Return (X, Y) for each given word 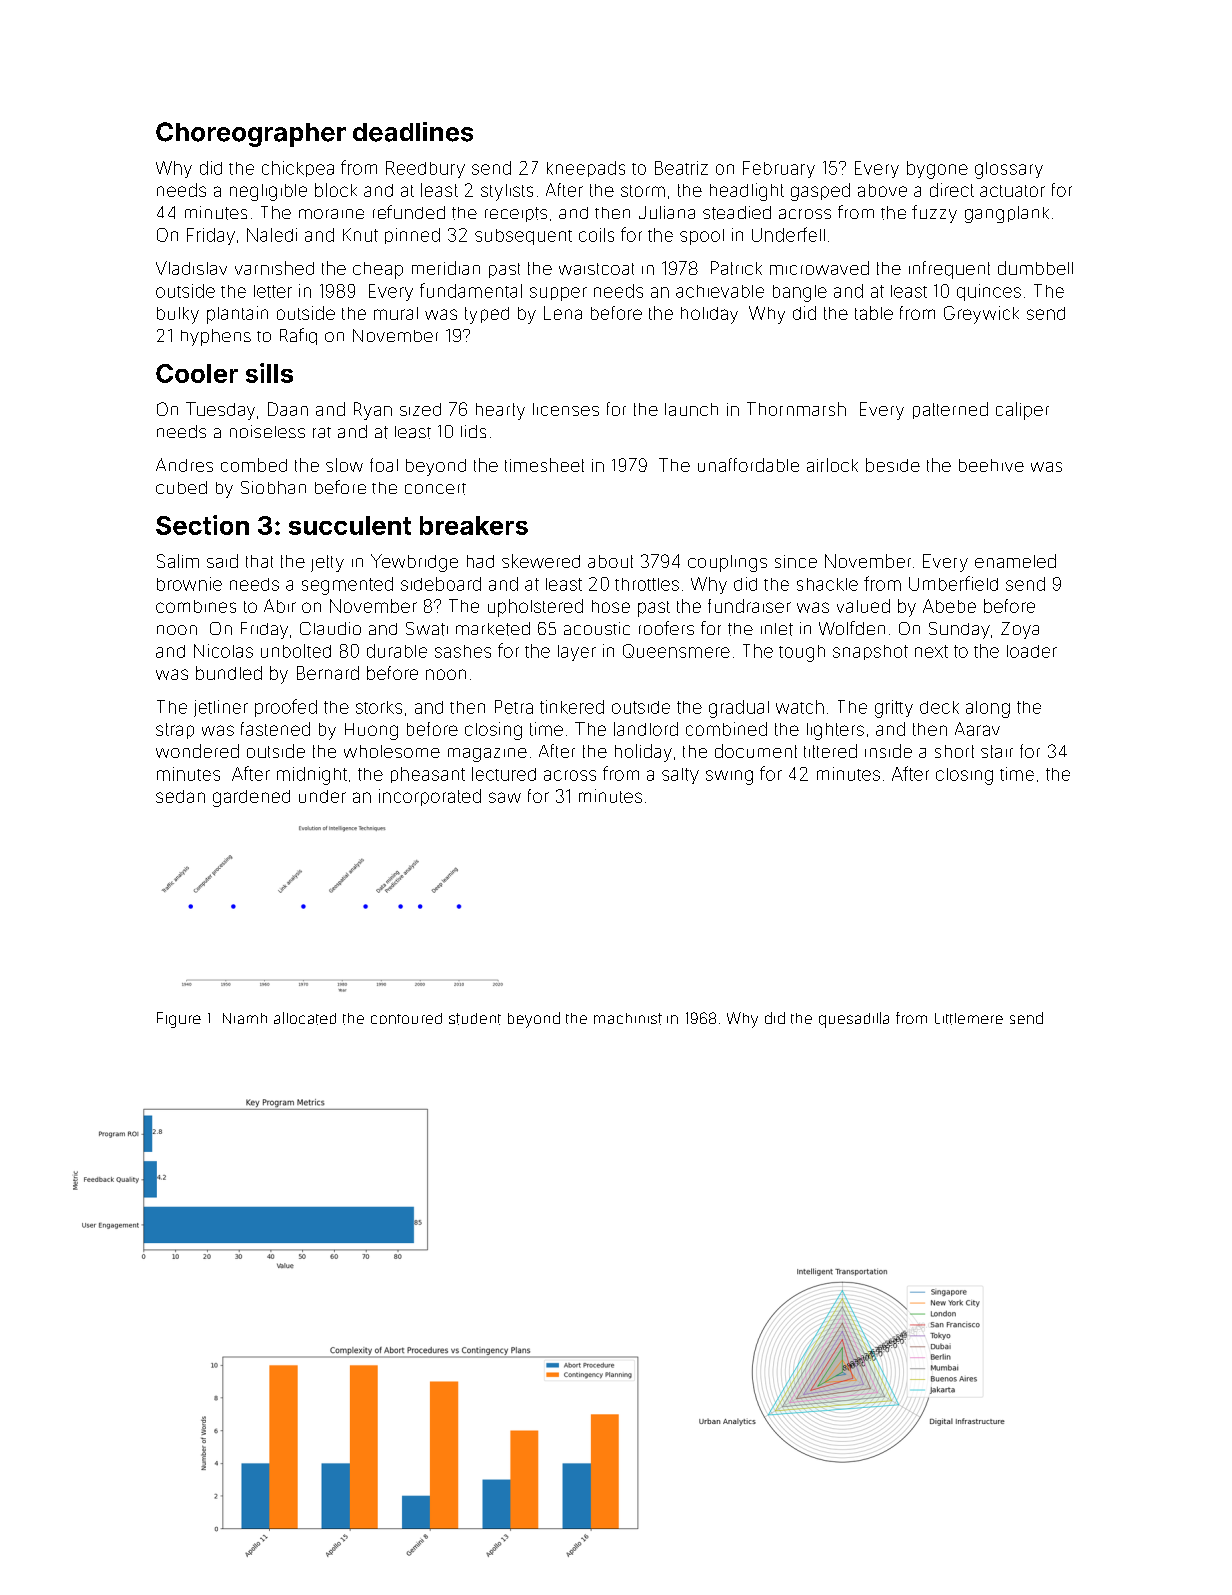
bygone (937, 170)
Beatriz (681, 168)
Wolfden (852, 628)
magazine (487, 755)
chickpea (298, 169)
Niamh (245, 1018)
